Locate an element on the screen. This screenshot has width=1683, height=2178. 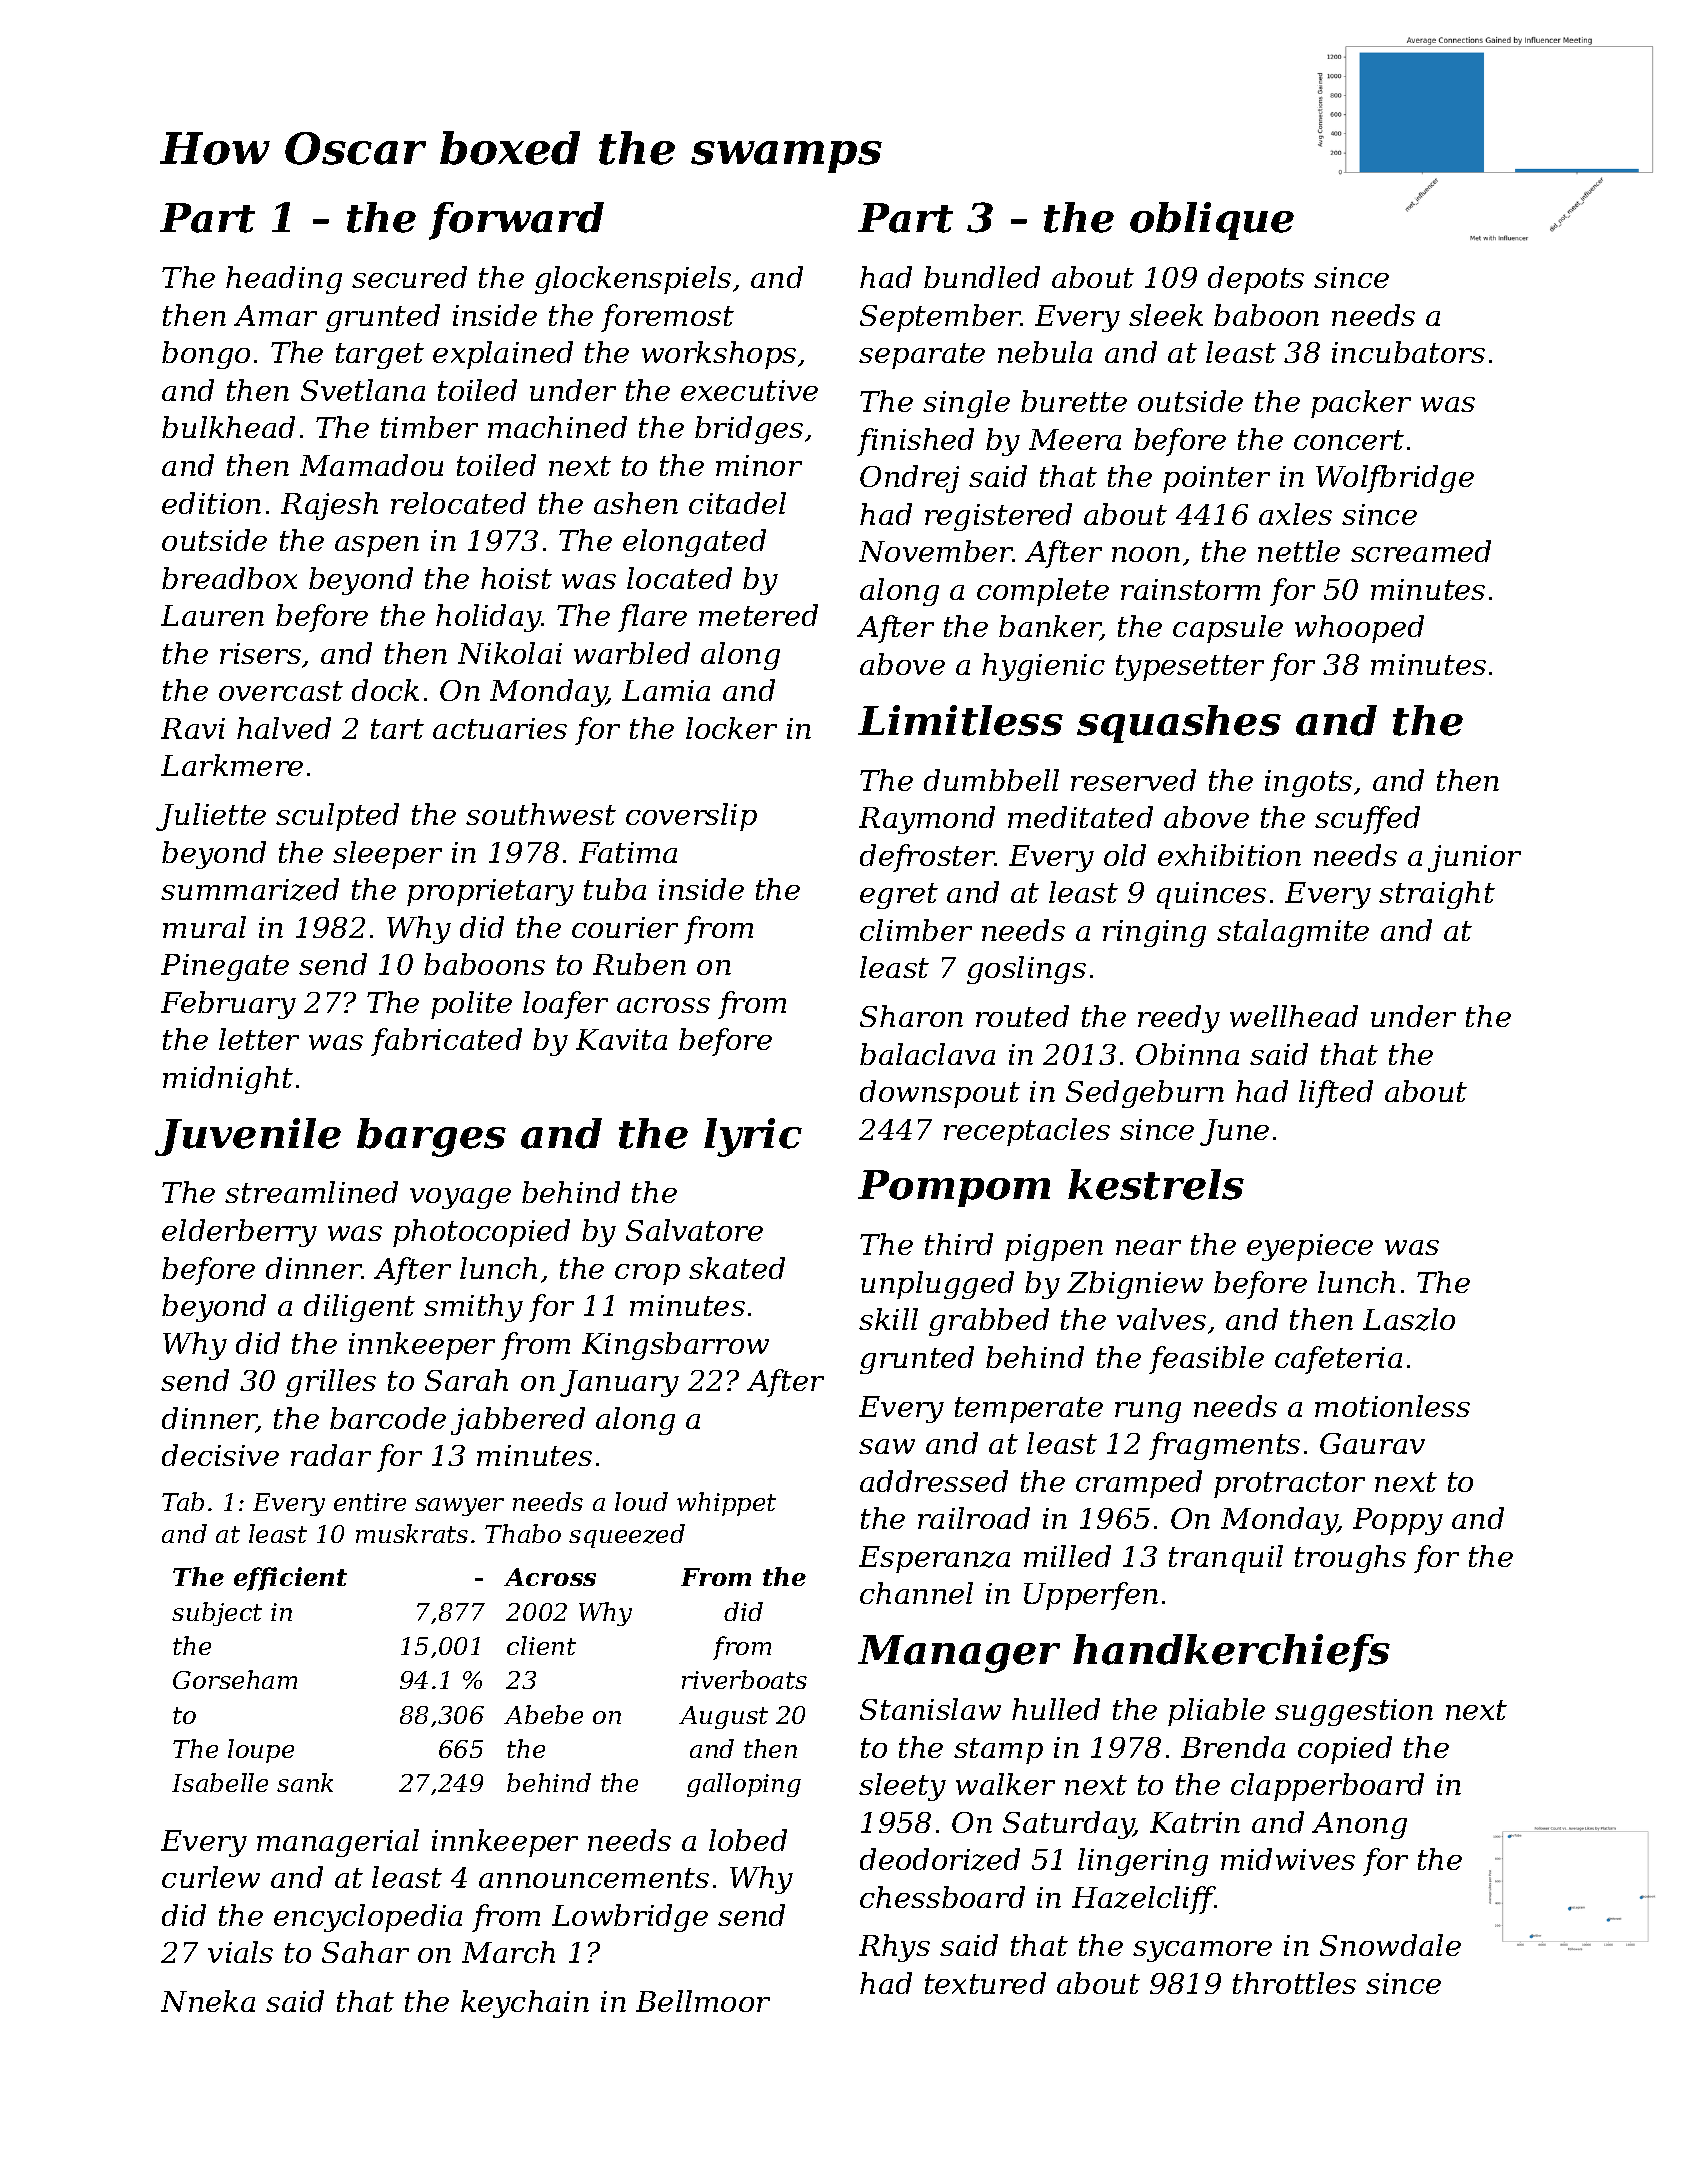
depots is located at coordinates (1256, 280).
